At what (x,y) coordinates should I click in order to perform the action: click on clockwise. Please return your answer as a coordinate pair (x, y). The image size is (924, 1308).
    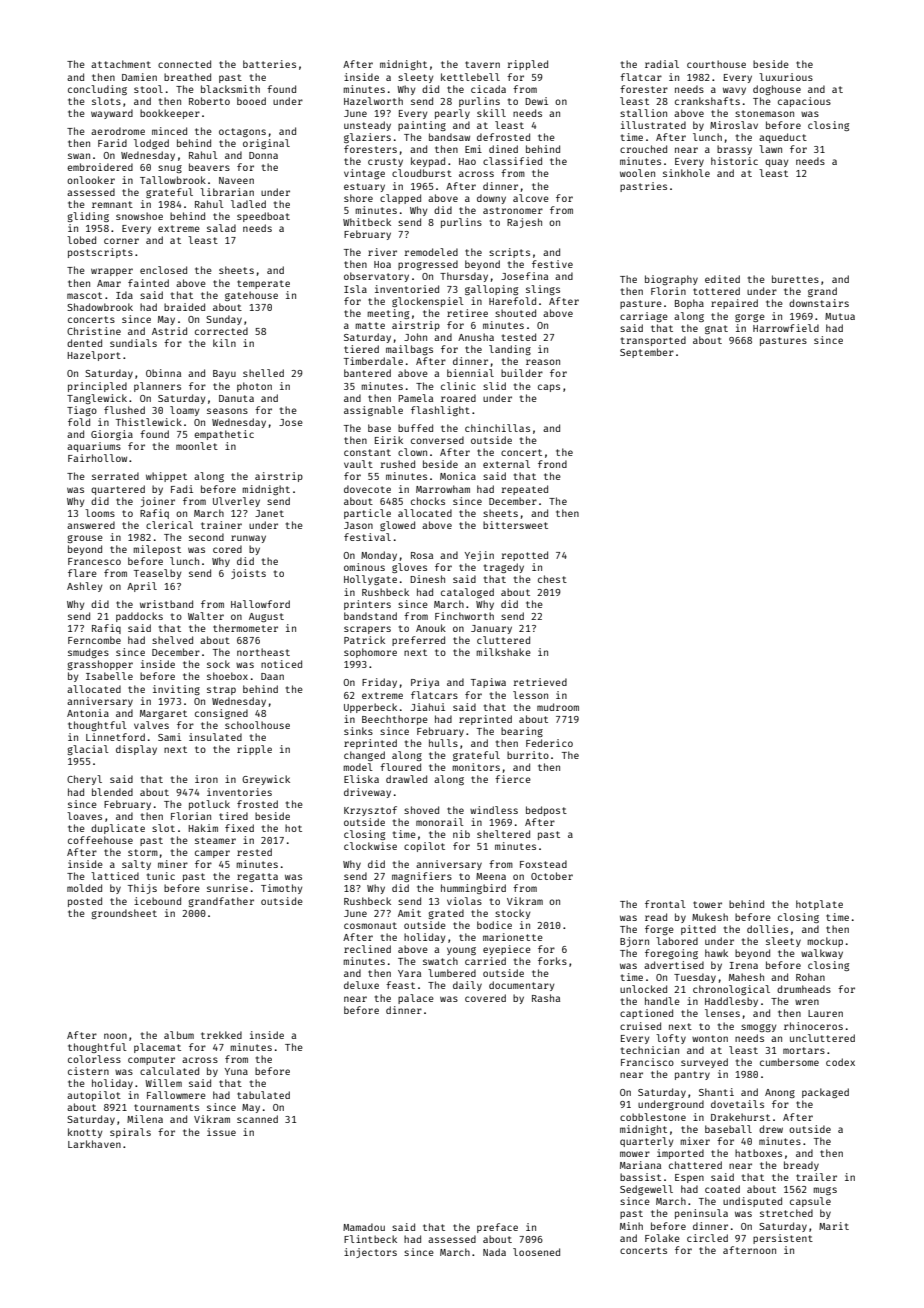
    Looking at the image, I should click on (370, 846).
